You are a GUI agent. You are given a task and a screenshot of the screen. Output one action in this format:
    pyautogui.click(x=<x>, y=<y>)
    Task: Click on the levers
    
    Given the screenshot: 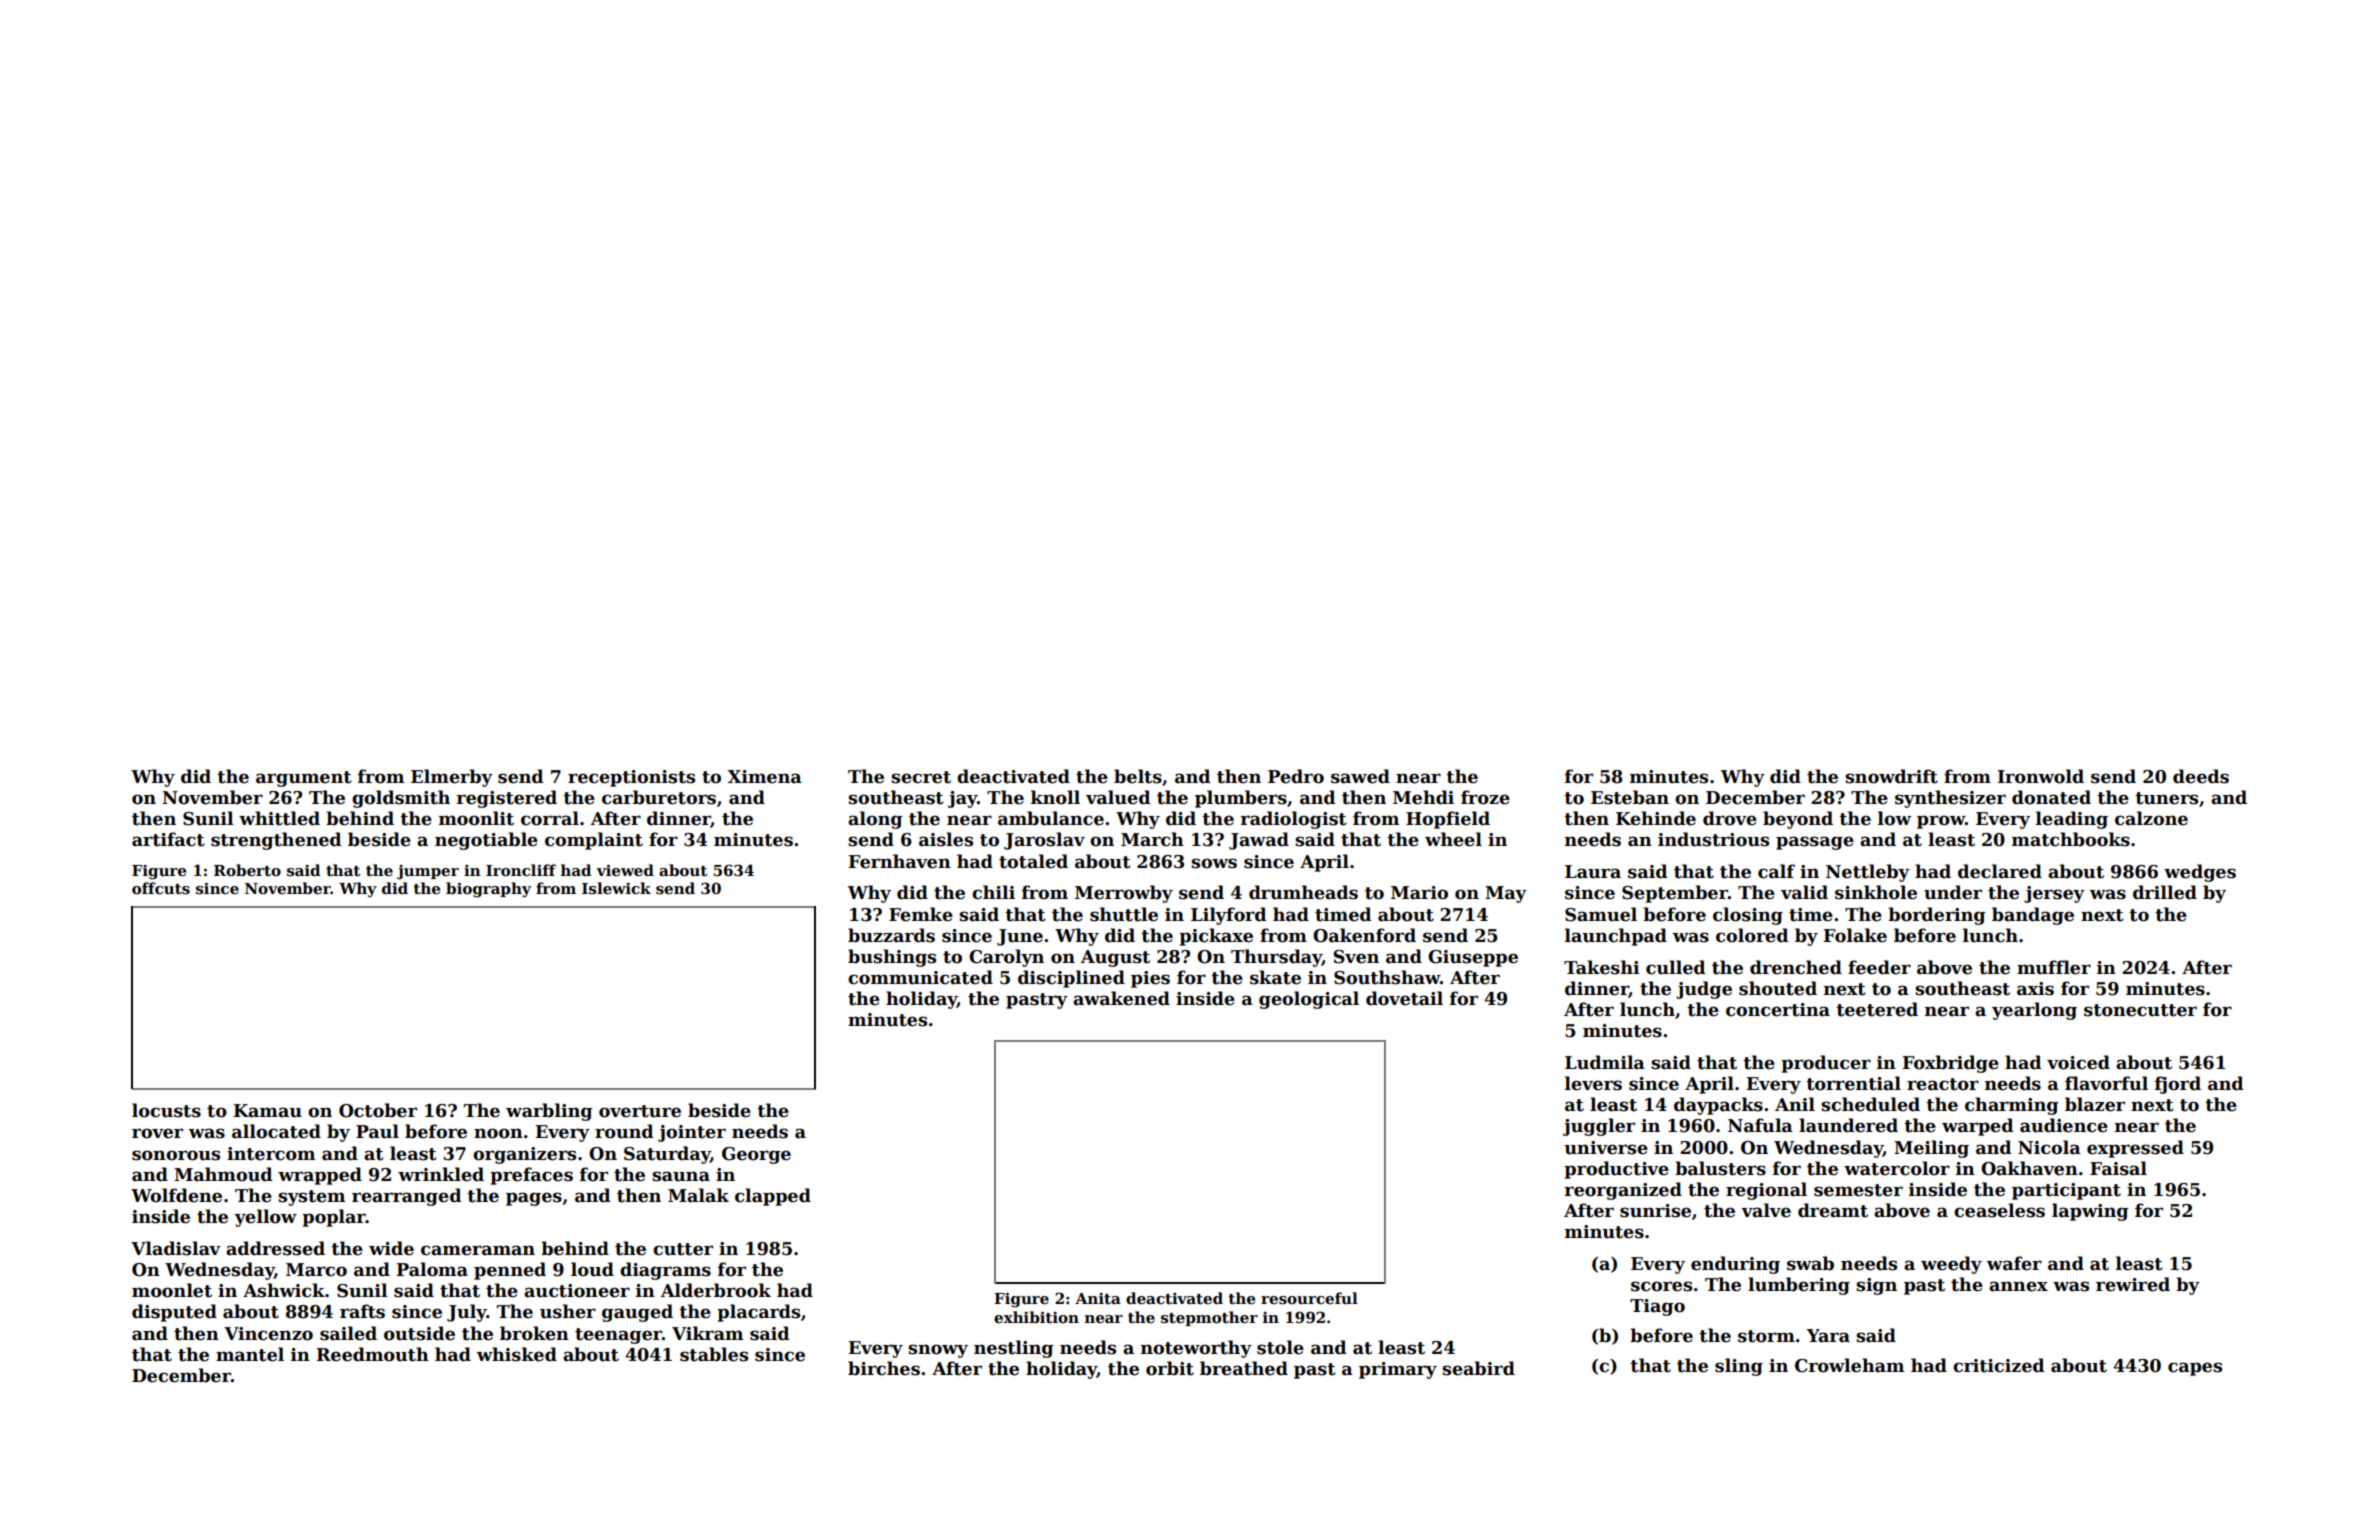 What is the action you would take?
    pyautogui.click(x=1593, y=1083)
